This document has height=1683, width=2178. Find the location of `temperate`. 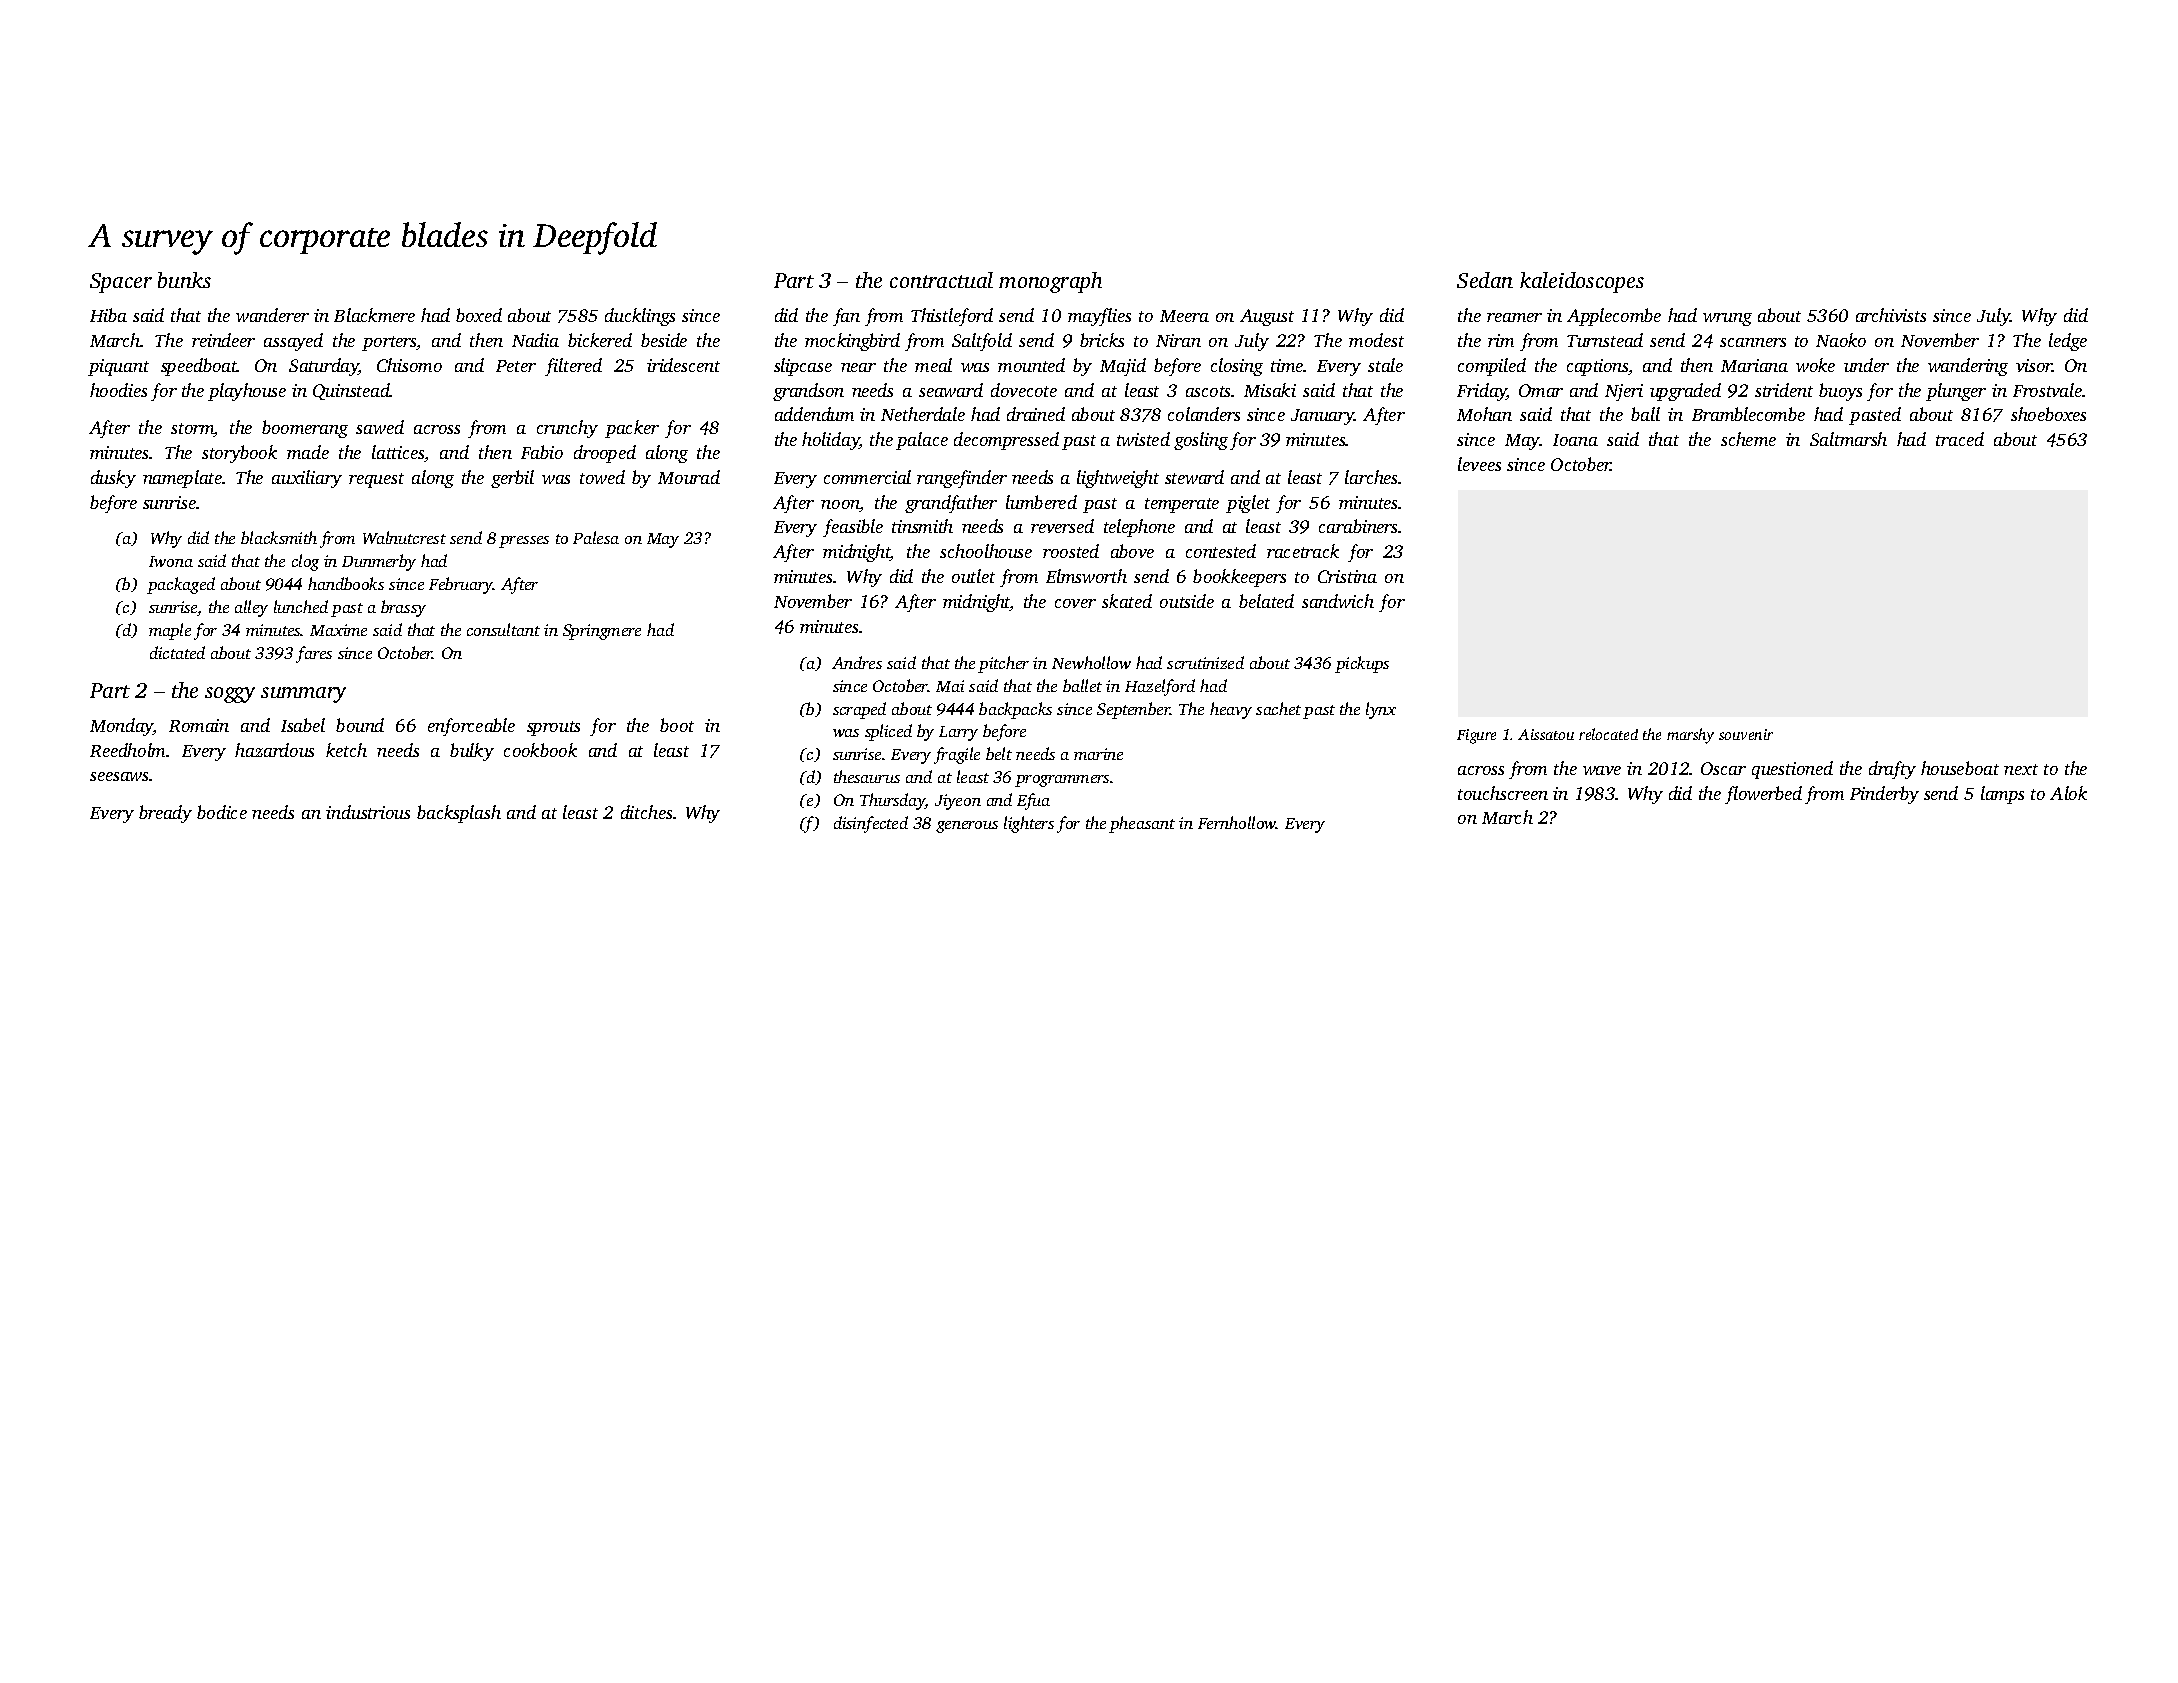

temperate is located at coordinates (1182, 505).
